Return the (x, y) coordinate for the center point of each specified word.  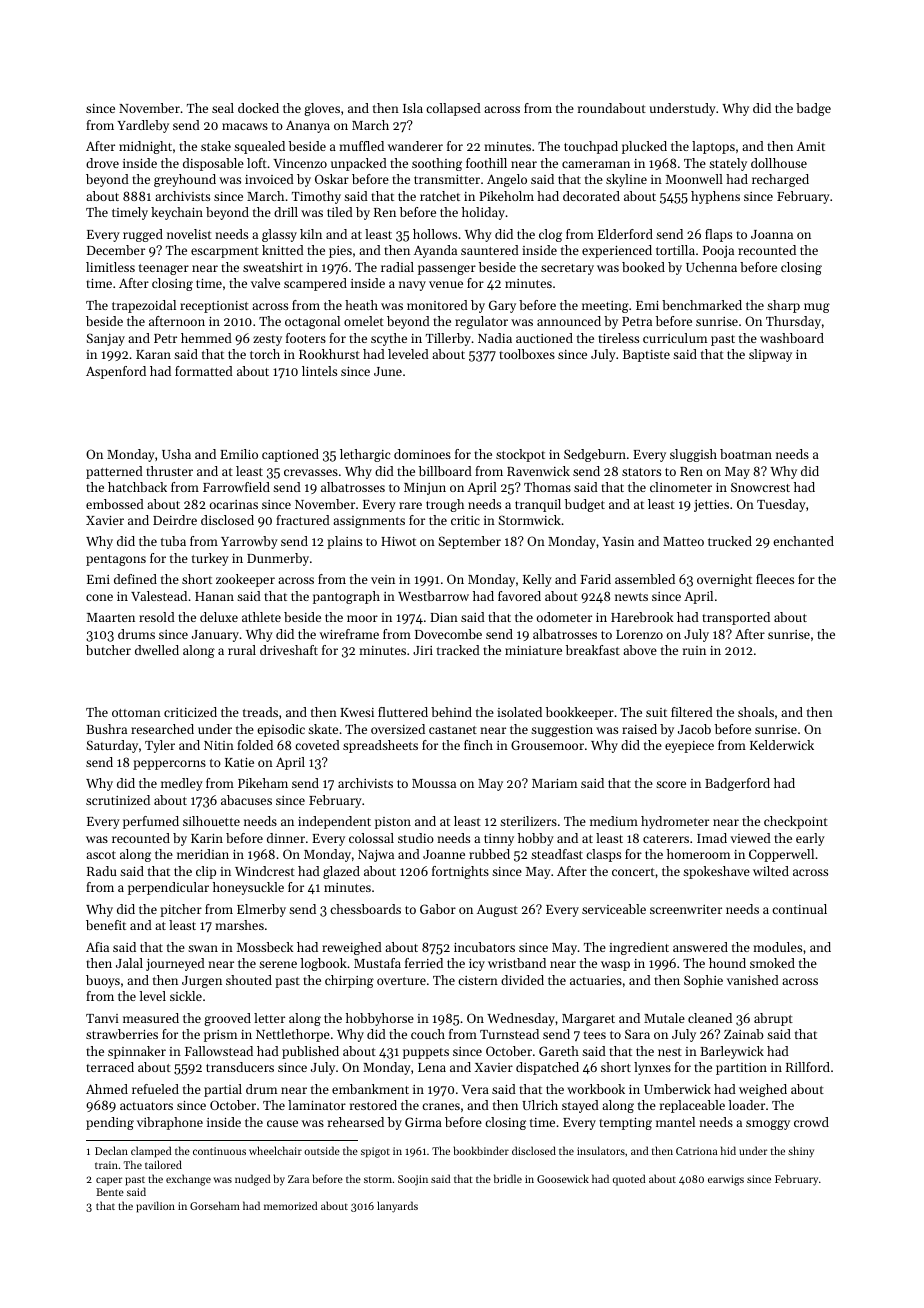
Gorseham (215, 1205)
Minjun (425, 489)
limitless (110, 267)
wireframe (349, 634)
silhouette (211, 821)
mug (817, 308)
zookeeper (245, 580)
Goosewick (563, 1178)
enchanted (803, 541)
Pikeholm (506, 196)
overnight (724, 580)
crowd (811, 1122)
